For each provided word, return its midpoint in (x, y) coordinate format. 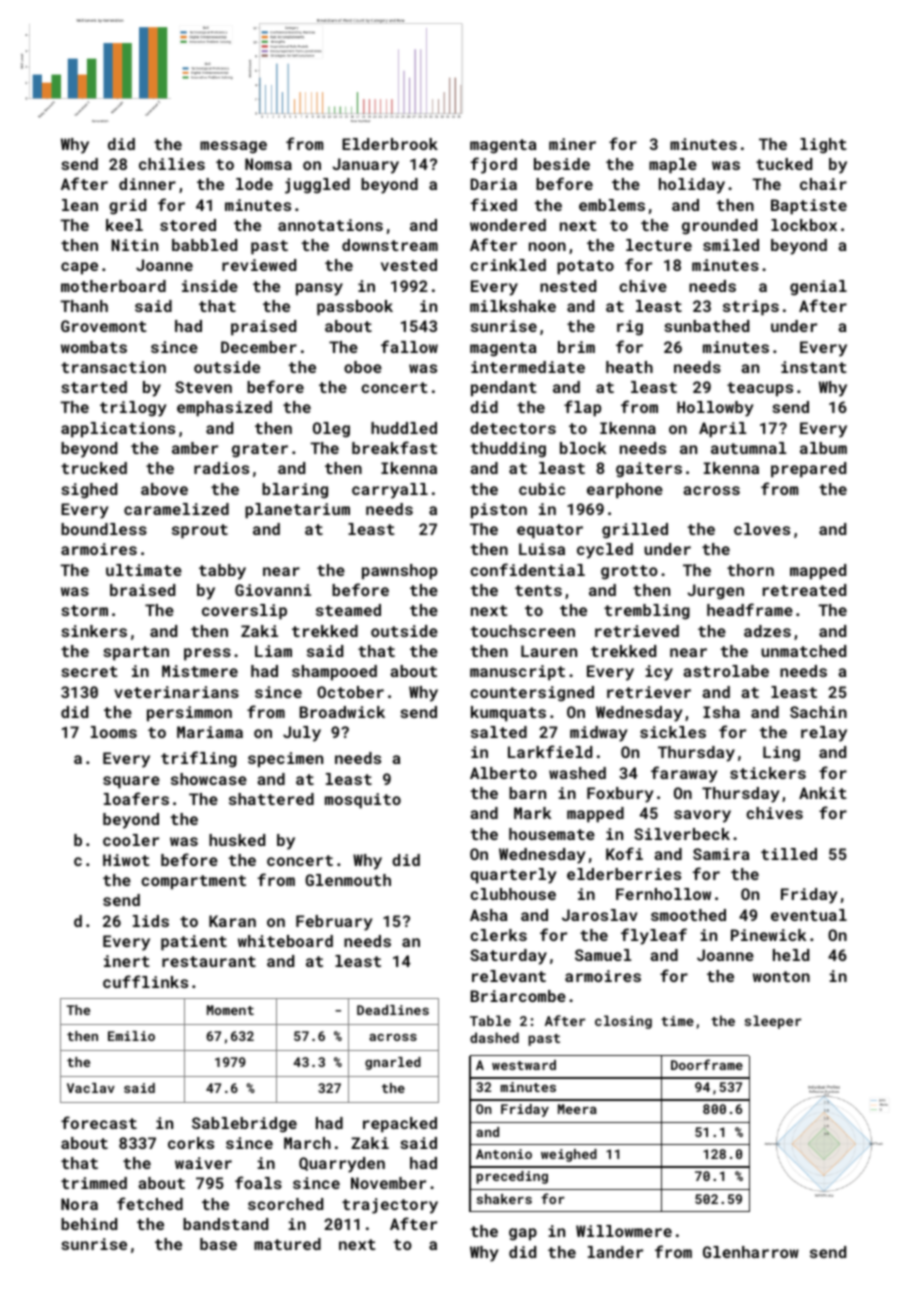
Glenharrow (751, 1252)
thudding (508, 450)
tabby (222, 572)
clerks (498, 935)
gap (523, 1234)
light (823, 146)
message (233, 147)
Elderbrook (390, 144)
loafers (136, 798)
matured (287, 1244)
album (823, 448)
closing (623, 1022)
